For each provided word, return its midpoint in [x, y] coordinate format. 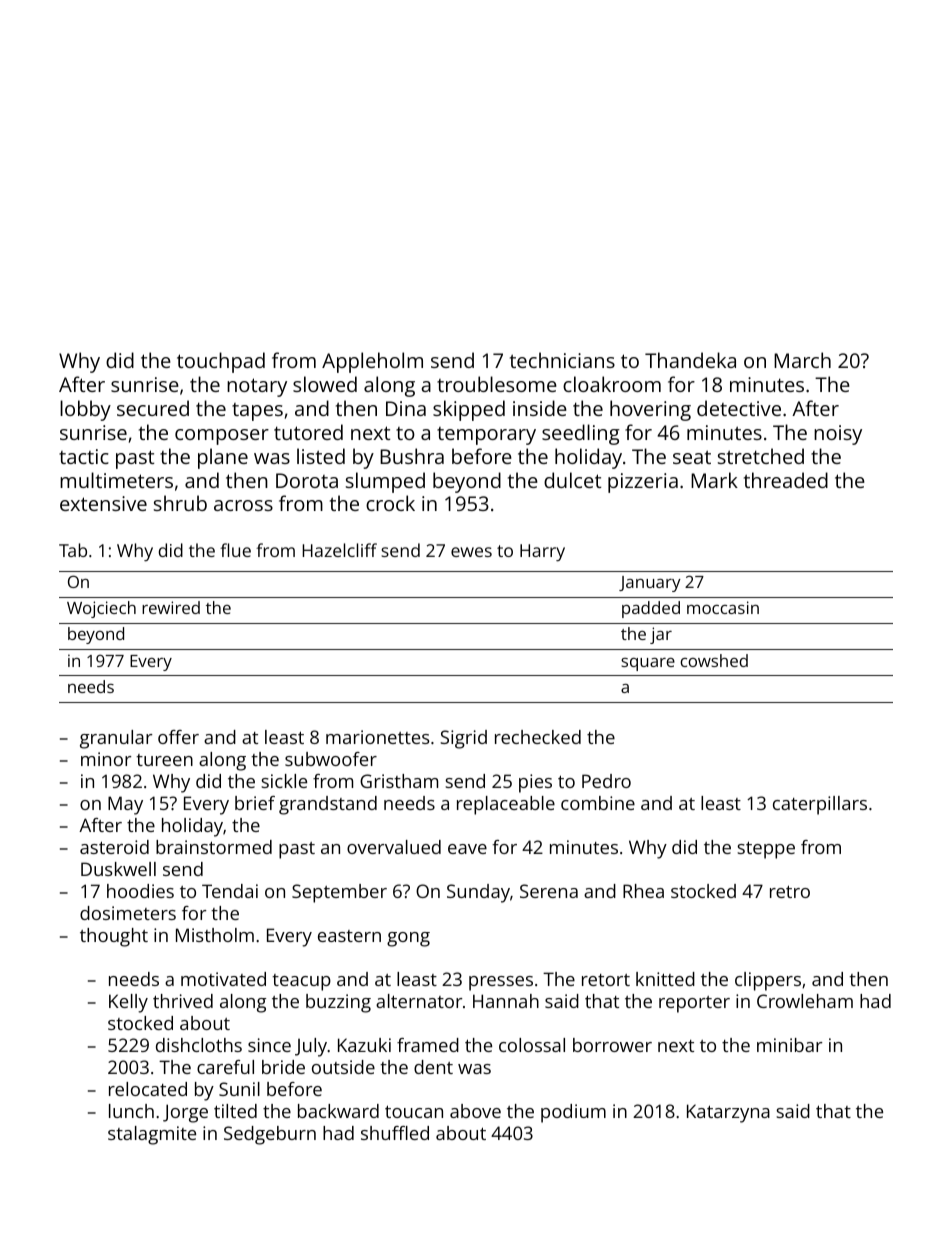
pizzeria [643, 483]
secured [153, 408]
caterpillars [820, 805]
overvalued [394, 847]
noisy [838, 435]
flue [235, 550]
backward [338, 1111]
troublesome [497, 384]
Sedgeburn [270, 1135]
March [802, 360]
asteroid [114, 847]
